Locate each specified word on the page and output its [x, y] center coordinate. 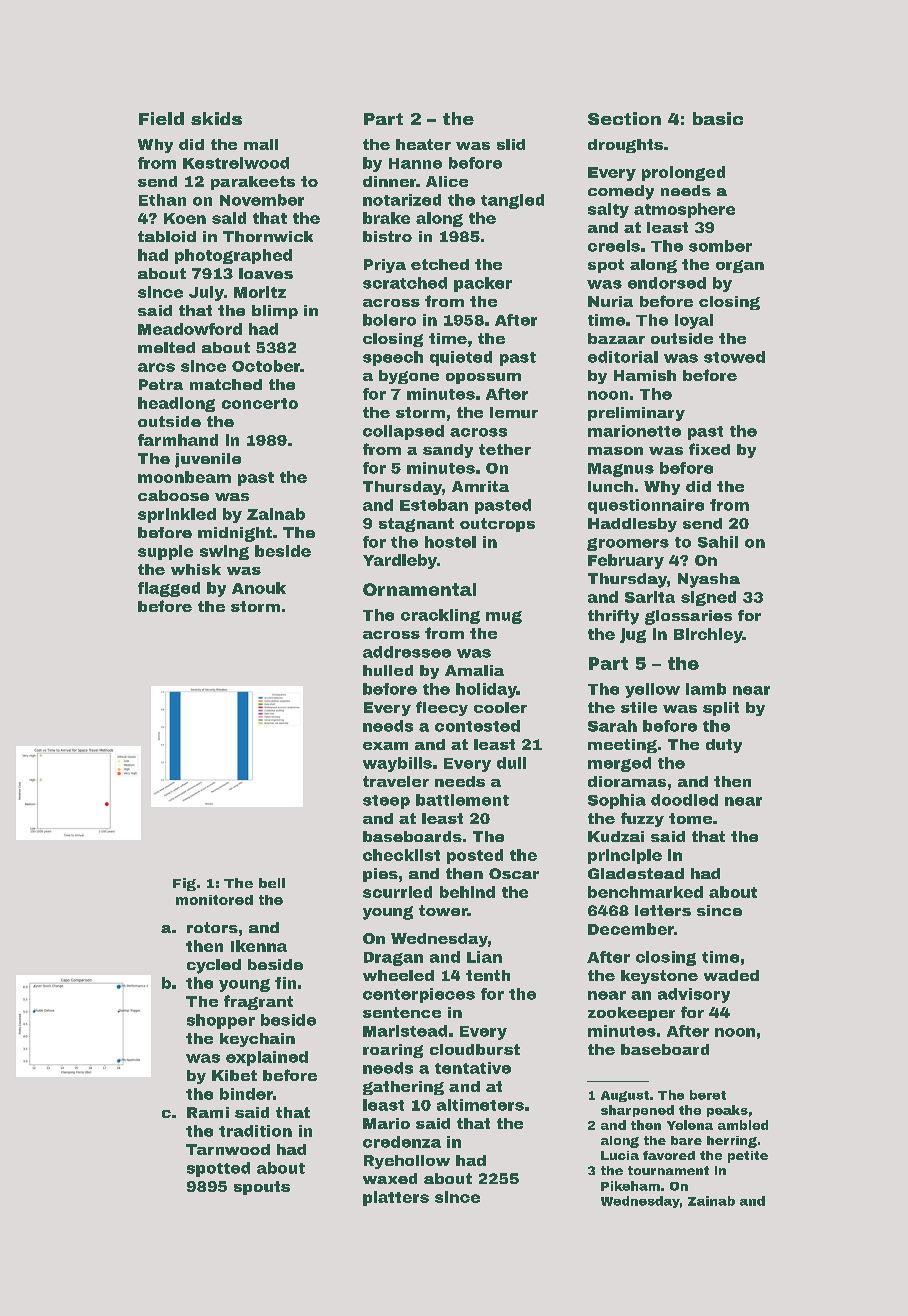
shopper [221, 1021]
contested [477, 726]
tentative [473, 1068]
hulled [388, 670]
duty [724, 746]
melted [166, 347]
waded [731, 975]
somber [720, 246]
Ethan [162, 200]
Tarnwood [228, 1149]
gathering [403, 1088]
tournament [668, 1170]
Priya [385, 266]
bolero [389, 320]
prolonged [683, 173]
